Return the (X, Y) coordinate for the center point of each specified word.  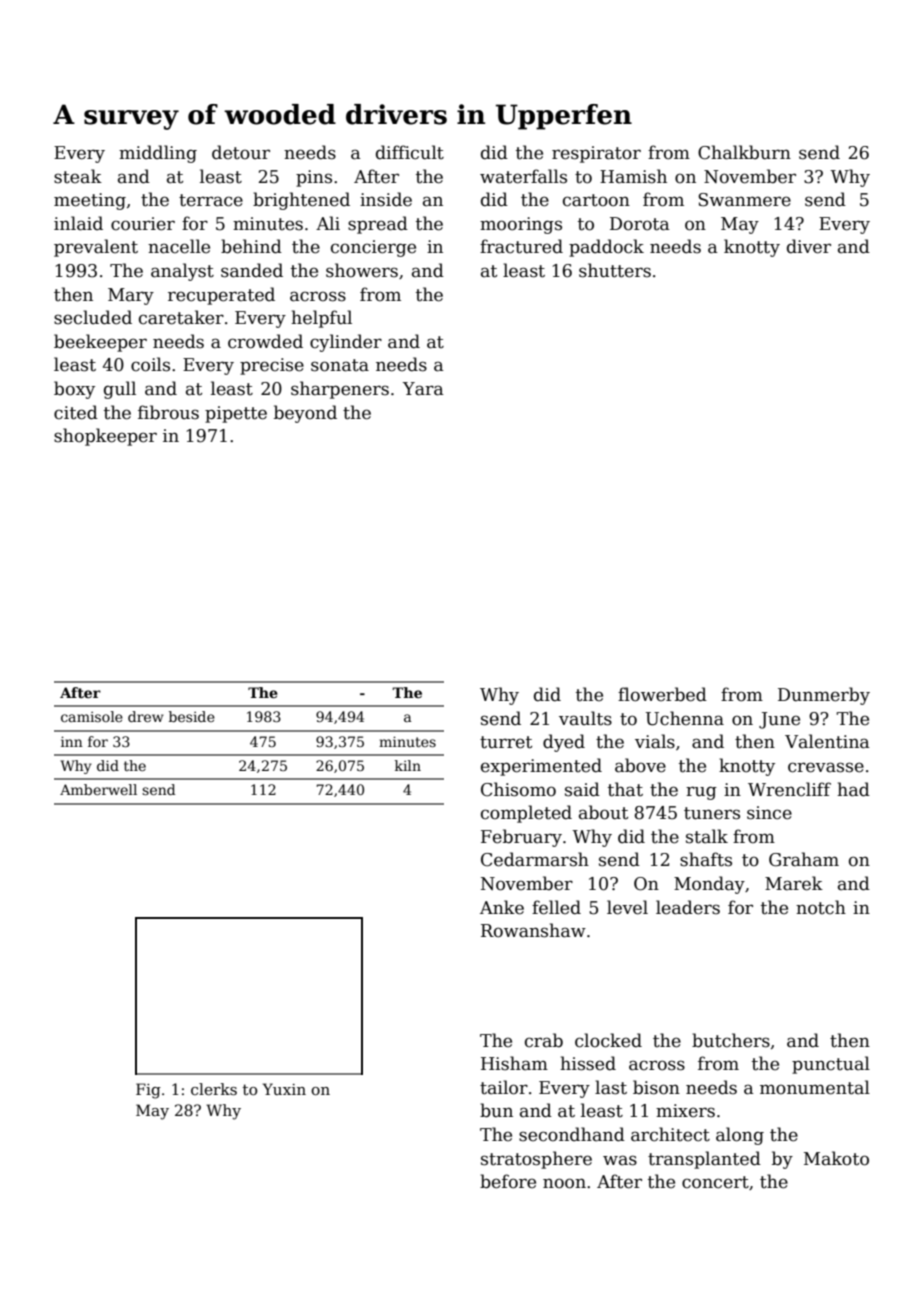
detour (241, 152)
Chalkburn (744, 152)
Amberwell (98, 789)
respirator (596, 154)
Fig (148, 1091)
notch (821, 907)
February (521, 838)
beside (192, 716)
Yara (423, 389)
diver (809, 246)
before (508, 1181)
